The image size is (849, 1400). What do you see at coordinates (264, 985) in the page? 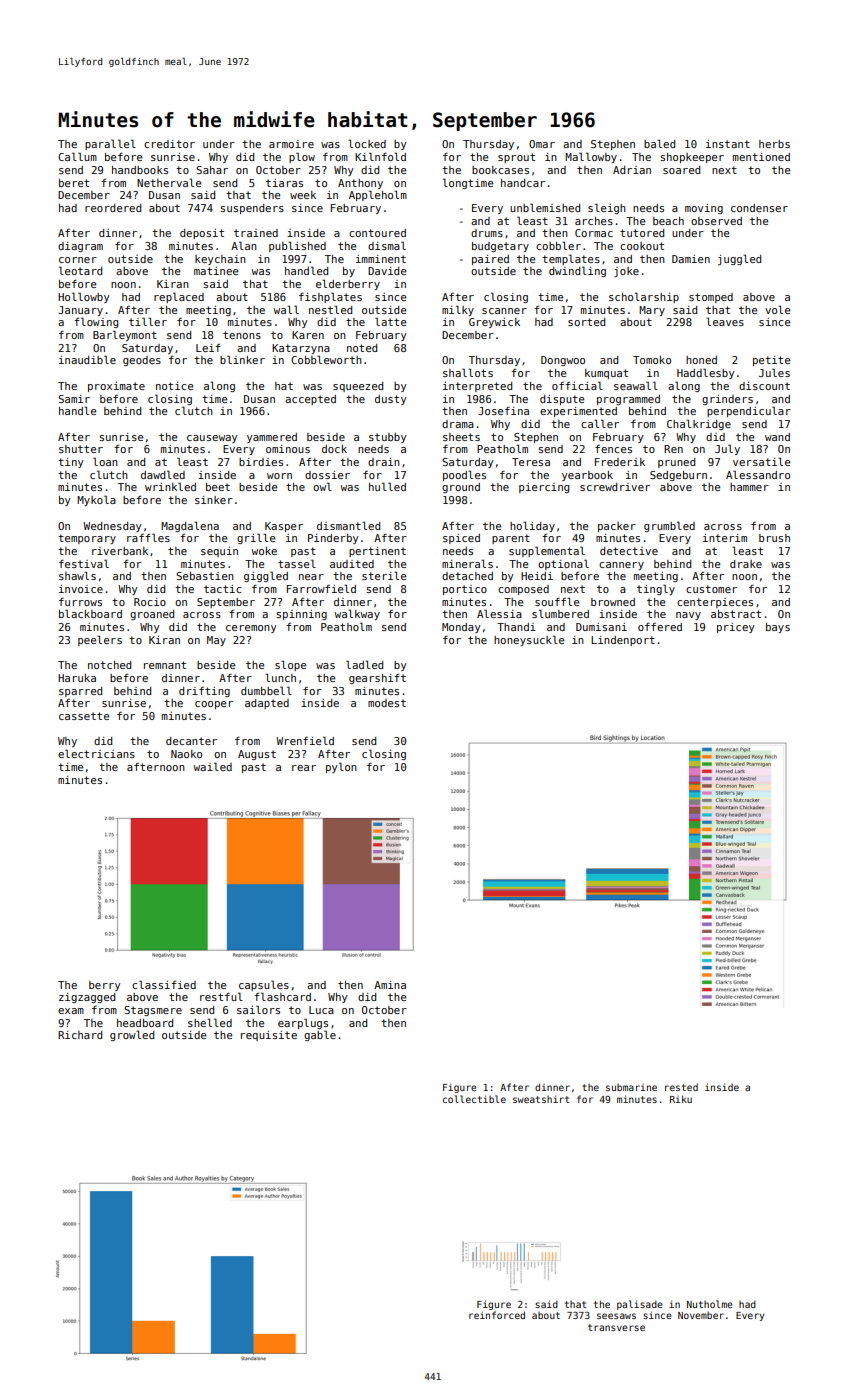
I see `capsules` at bounding box center [264, 985].
